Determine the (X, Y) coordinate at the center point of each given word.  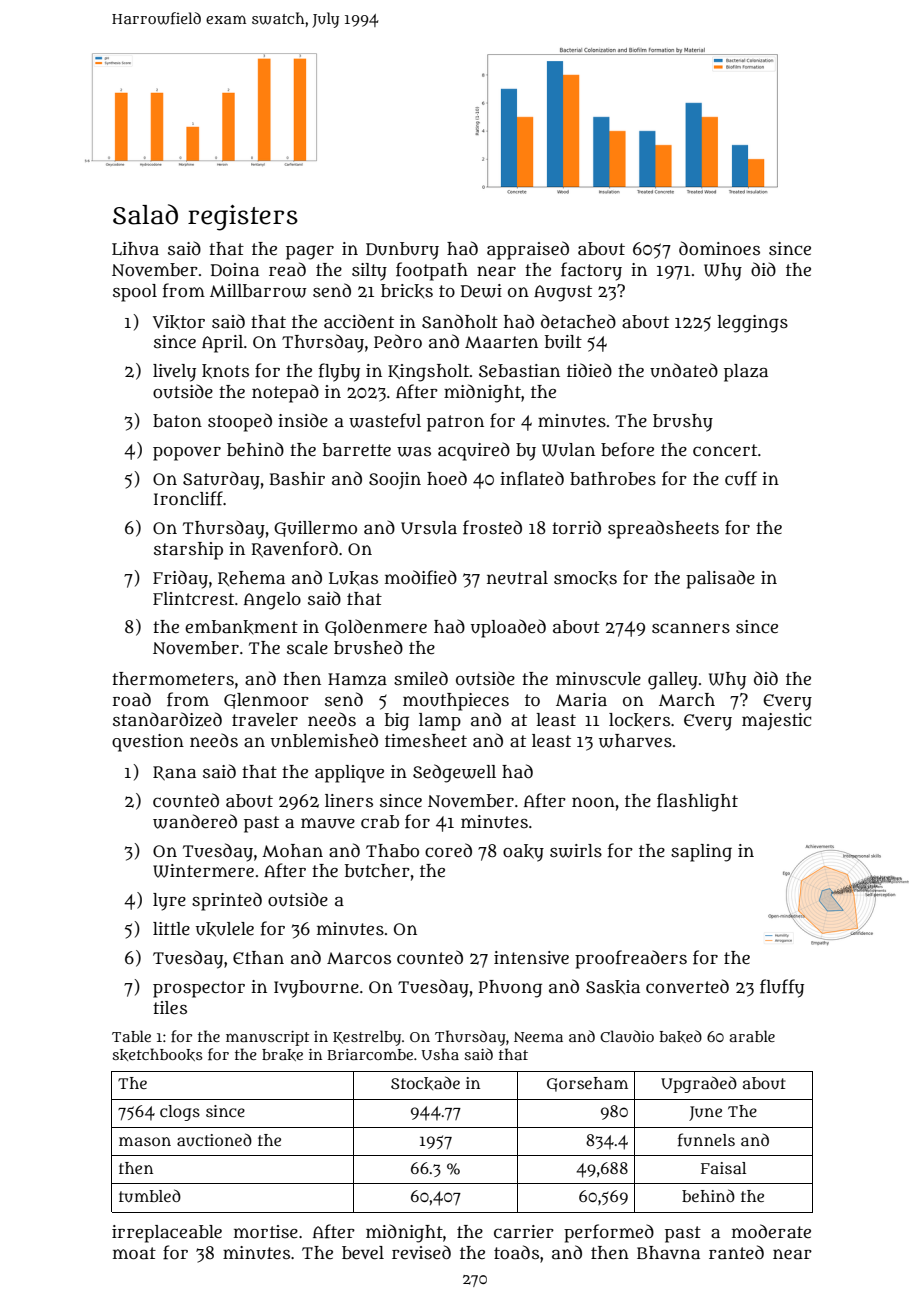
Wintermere (203, 871)
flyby (339, 372)
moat (134, 1253)
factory (591, 271)
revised (421, 1252)
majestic (776, 721)
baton (177, 421)
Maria (581, 700)
